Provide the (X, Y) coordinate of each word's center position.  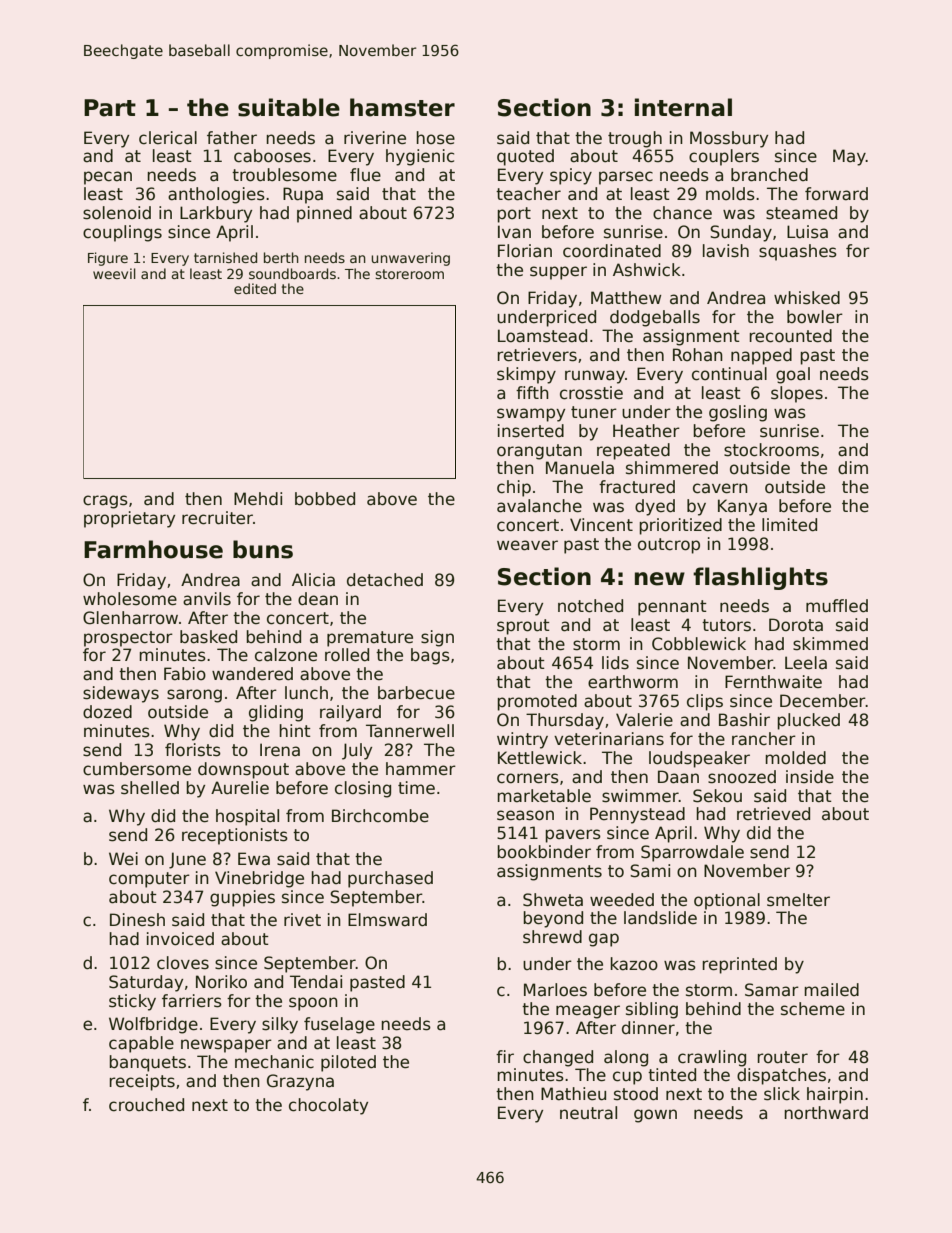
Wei (123, 859)
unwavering (410, 259)
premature (370, 639)
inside (810, 777)
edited (255, 288)
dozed (107, 712)
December (823, 701)
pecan (108, 178)
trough (635, 139)
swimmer (640, 796)
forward (836, 194)
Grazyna (300, 1082)
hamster (402, 107)
